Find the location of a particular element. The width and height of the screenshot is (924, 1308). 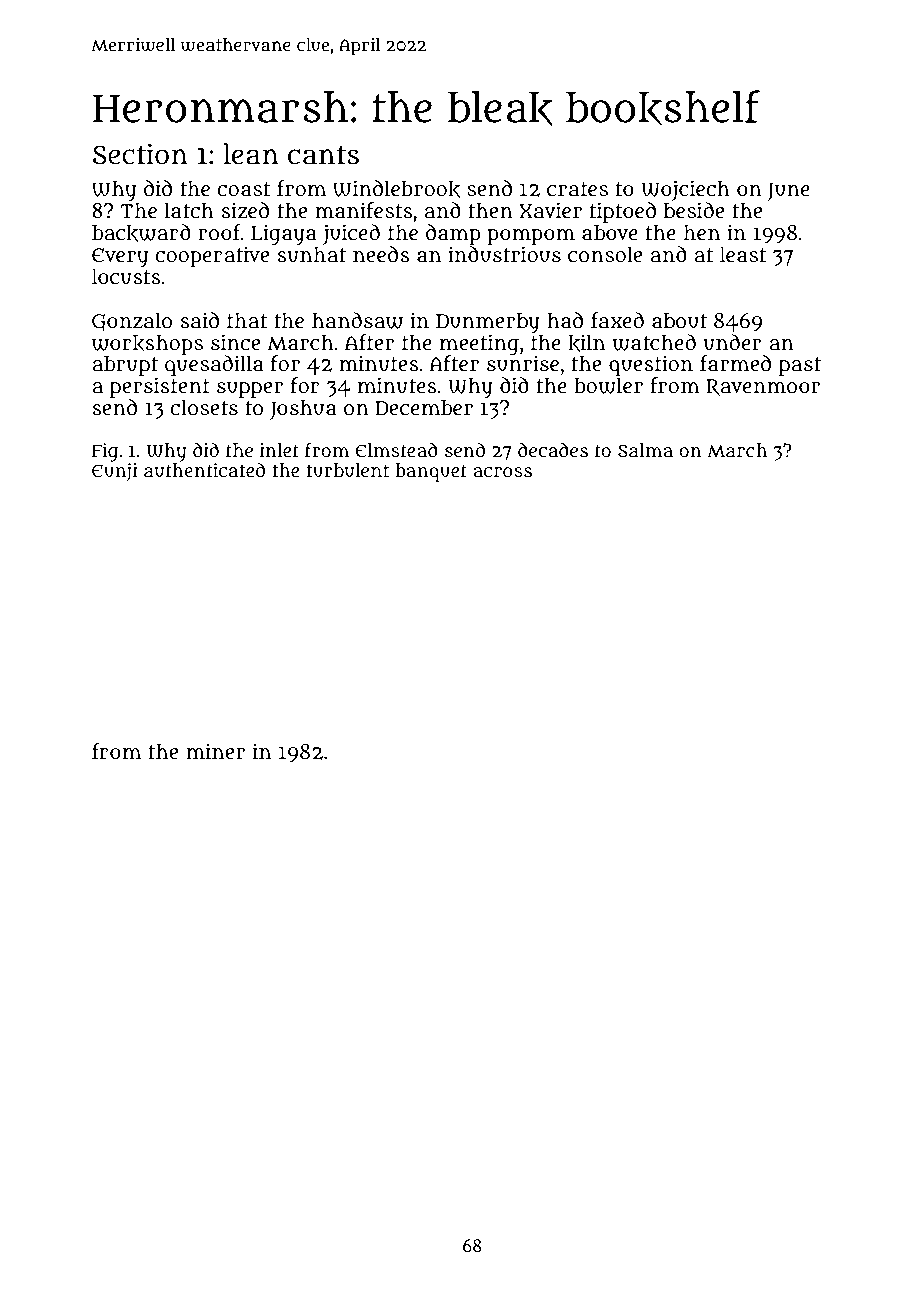

handsaw is located at coordinates (357, 320).
